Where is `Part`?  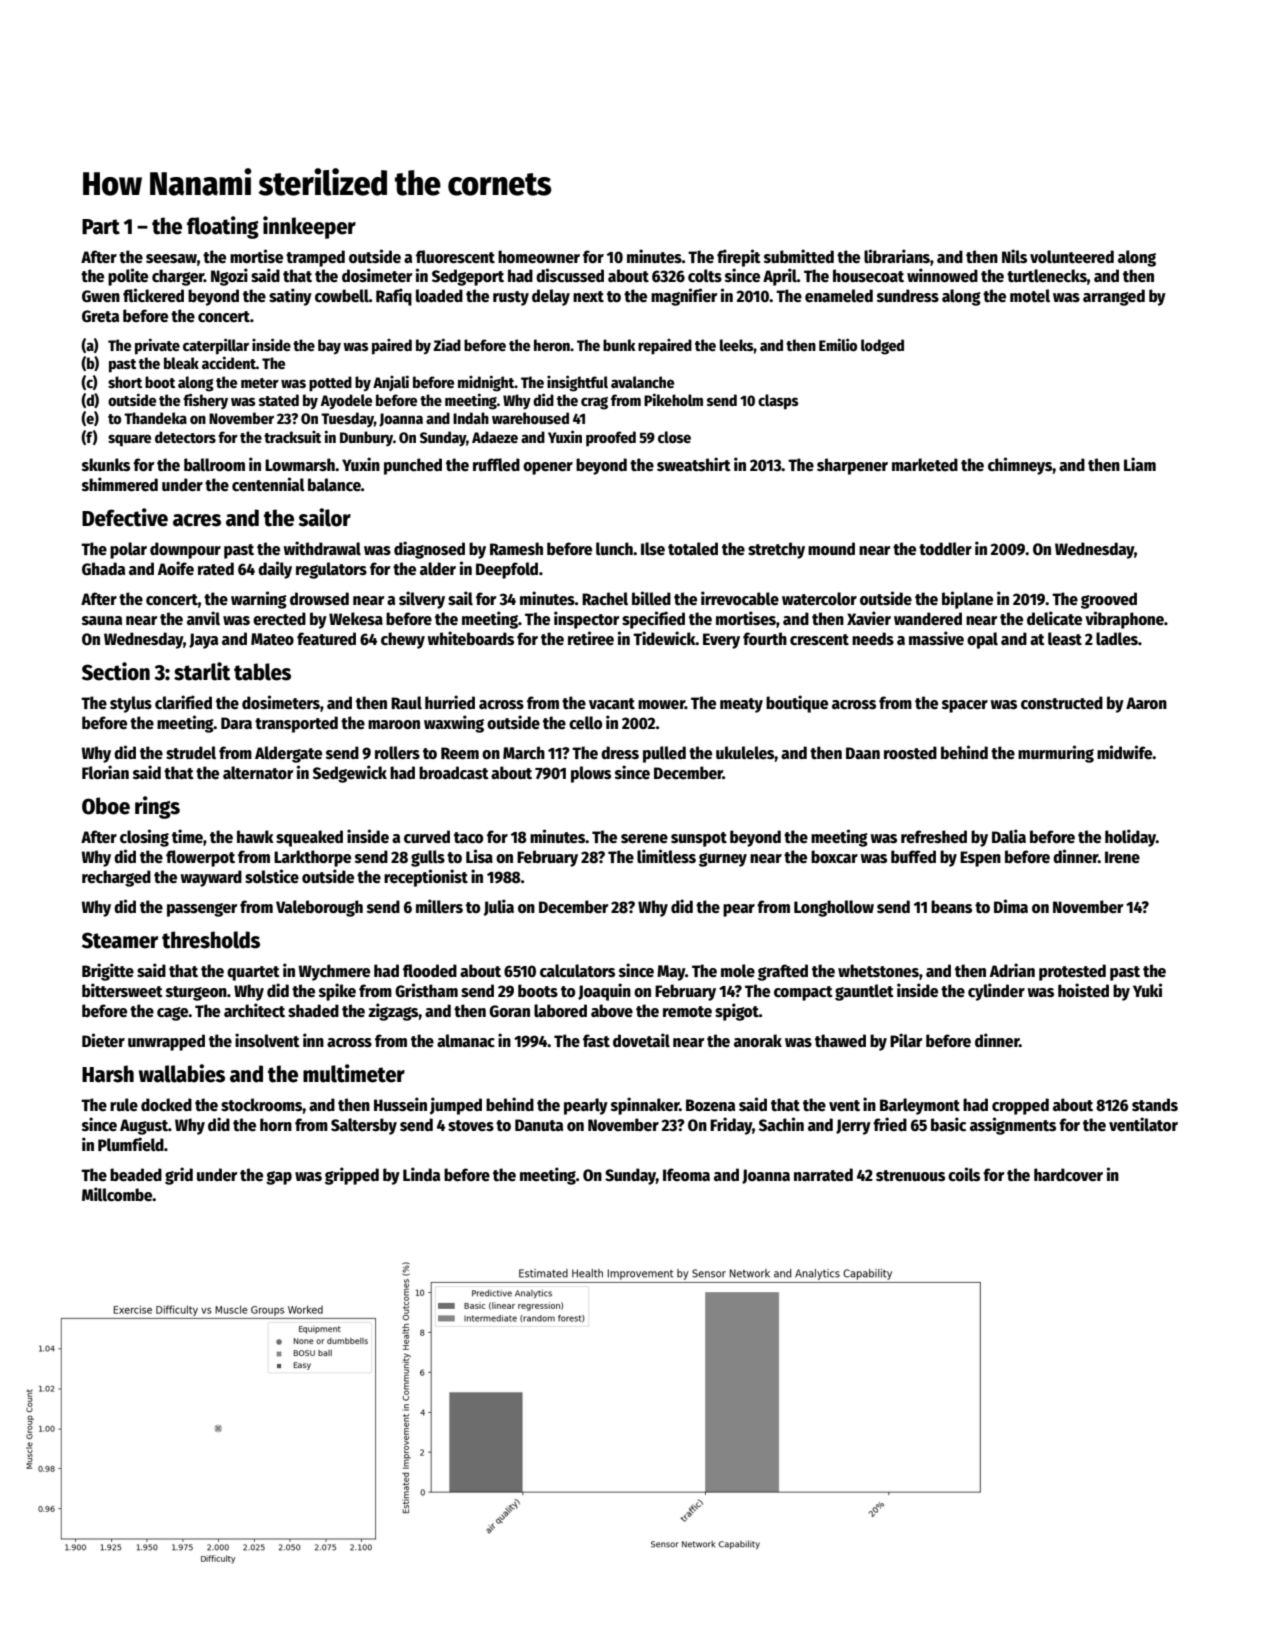
Part is located at coordinates (101, 227).
